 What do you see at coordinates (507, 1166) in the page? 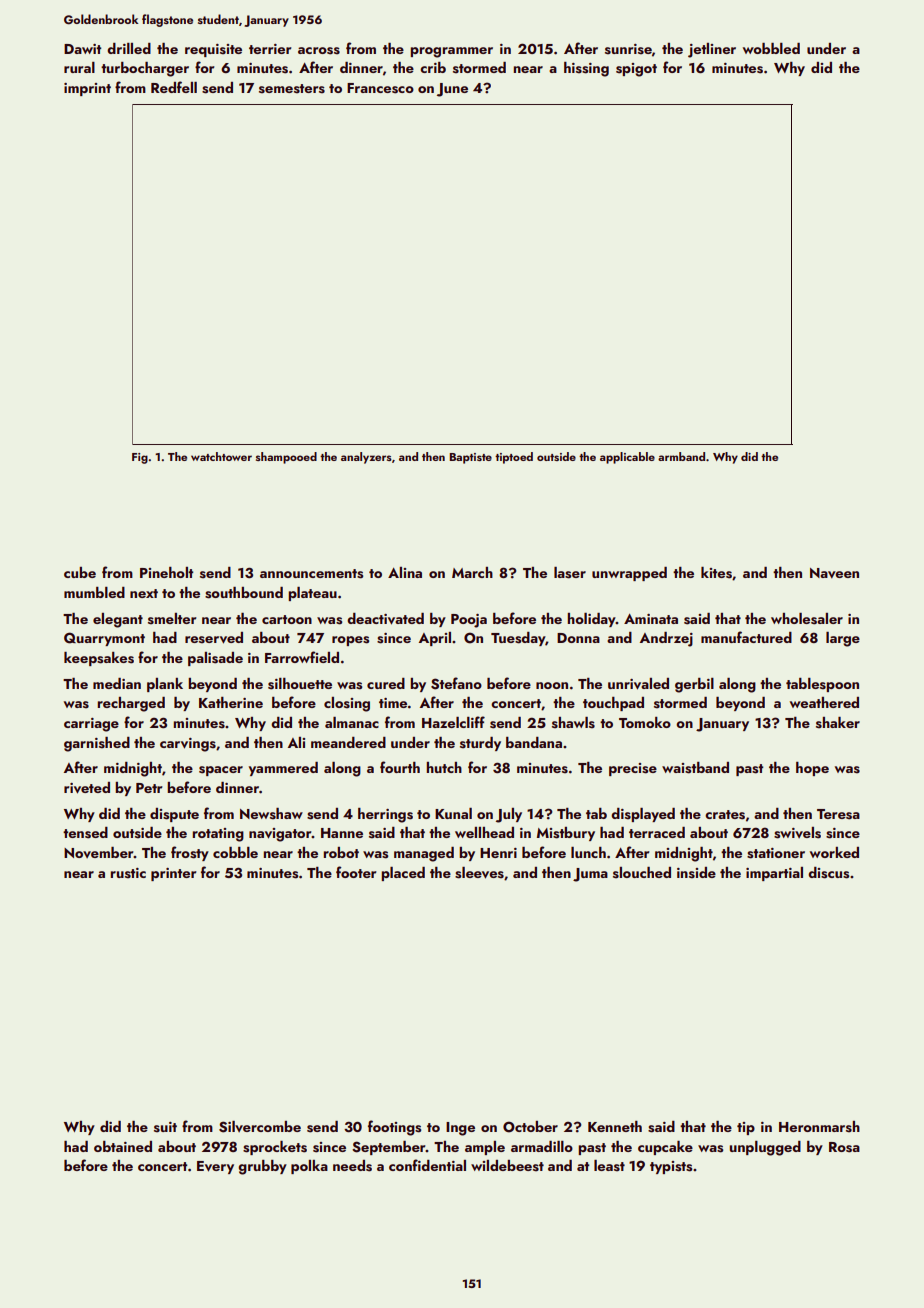
I see `wildebeest` at bounding box center [507, 1166].
